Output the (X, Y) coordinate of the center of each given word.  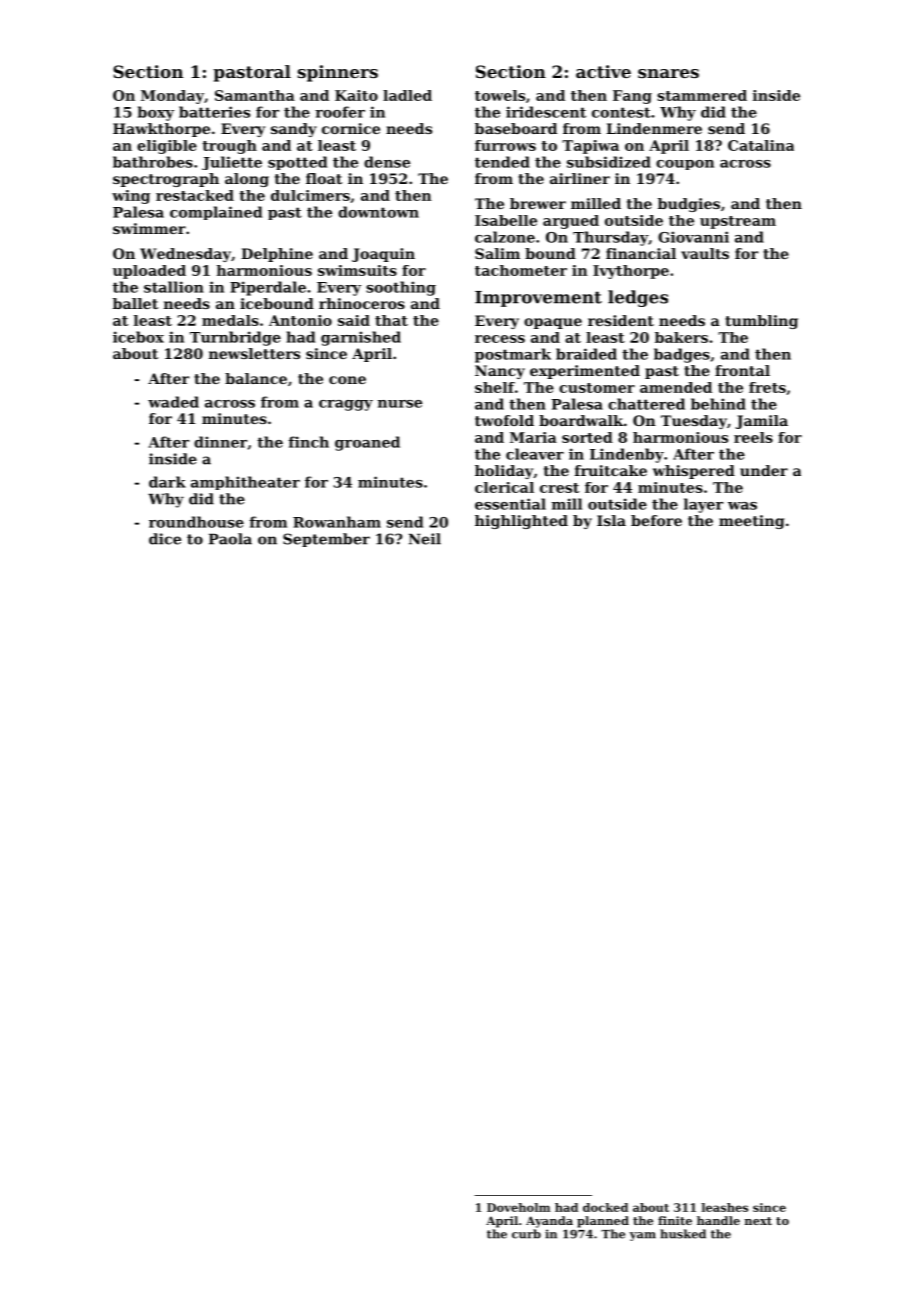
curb (526, 1234)
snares (668, 73)
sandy (294, 130)
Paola (230, 539)
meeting (751, 522)
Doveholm (519, 1207)
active (603, 71)
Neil (425, 539)
